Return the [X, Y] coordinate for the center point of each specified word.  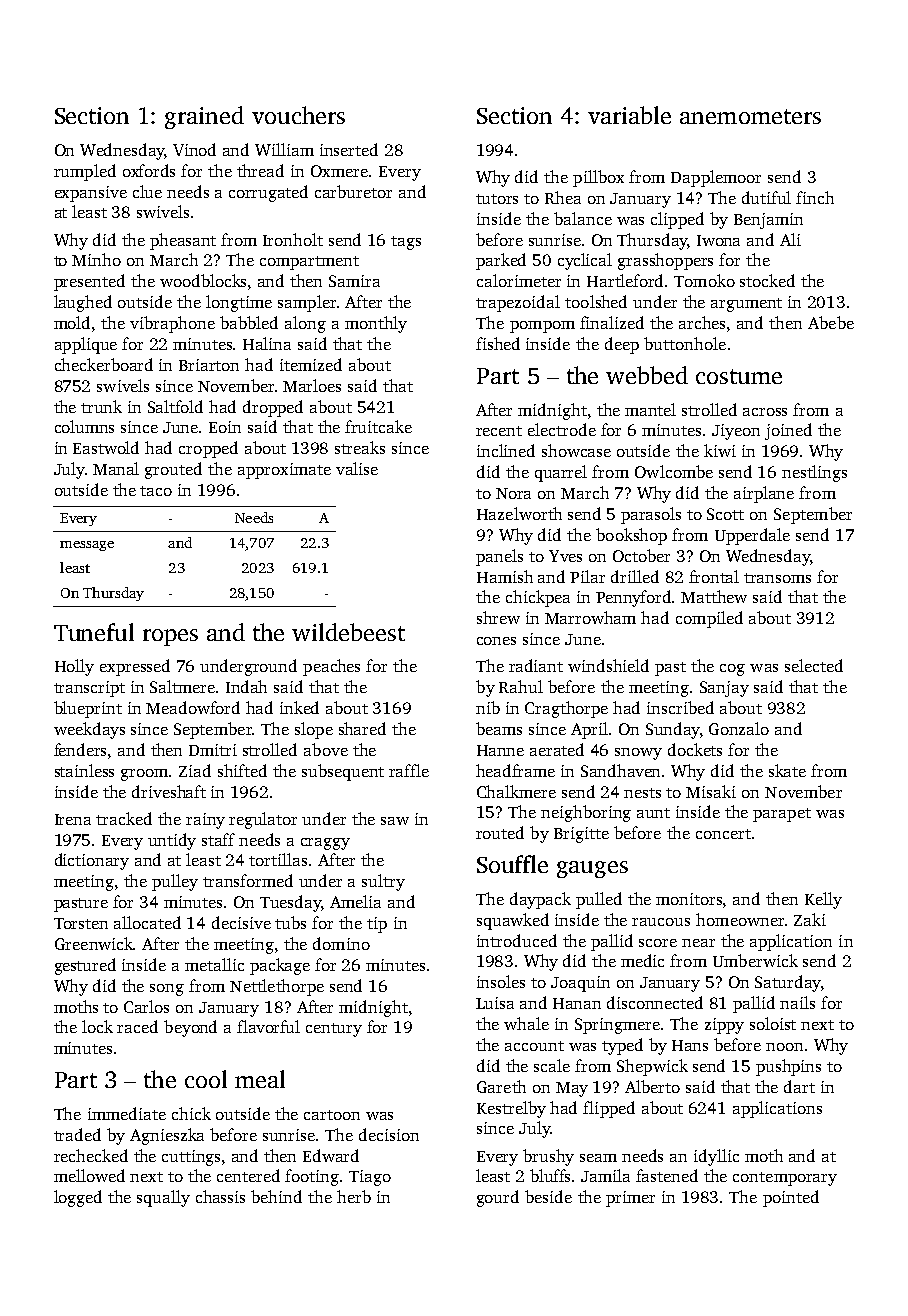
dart [799, 1086]
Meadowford [193, 707]
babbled [249, 322]
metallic [214, 964]
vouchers [298, 115]
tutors [497, 199]
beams [499, 728]
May [572, 1089]
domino [341, 943]
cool [206, 1079]
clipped [677, 220]
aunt [653, 813]
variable [629, 115]
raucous [661, 922]
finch [815, 197]
